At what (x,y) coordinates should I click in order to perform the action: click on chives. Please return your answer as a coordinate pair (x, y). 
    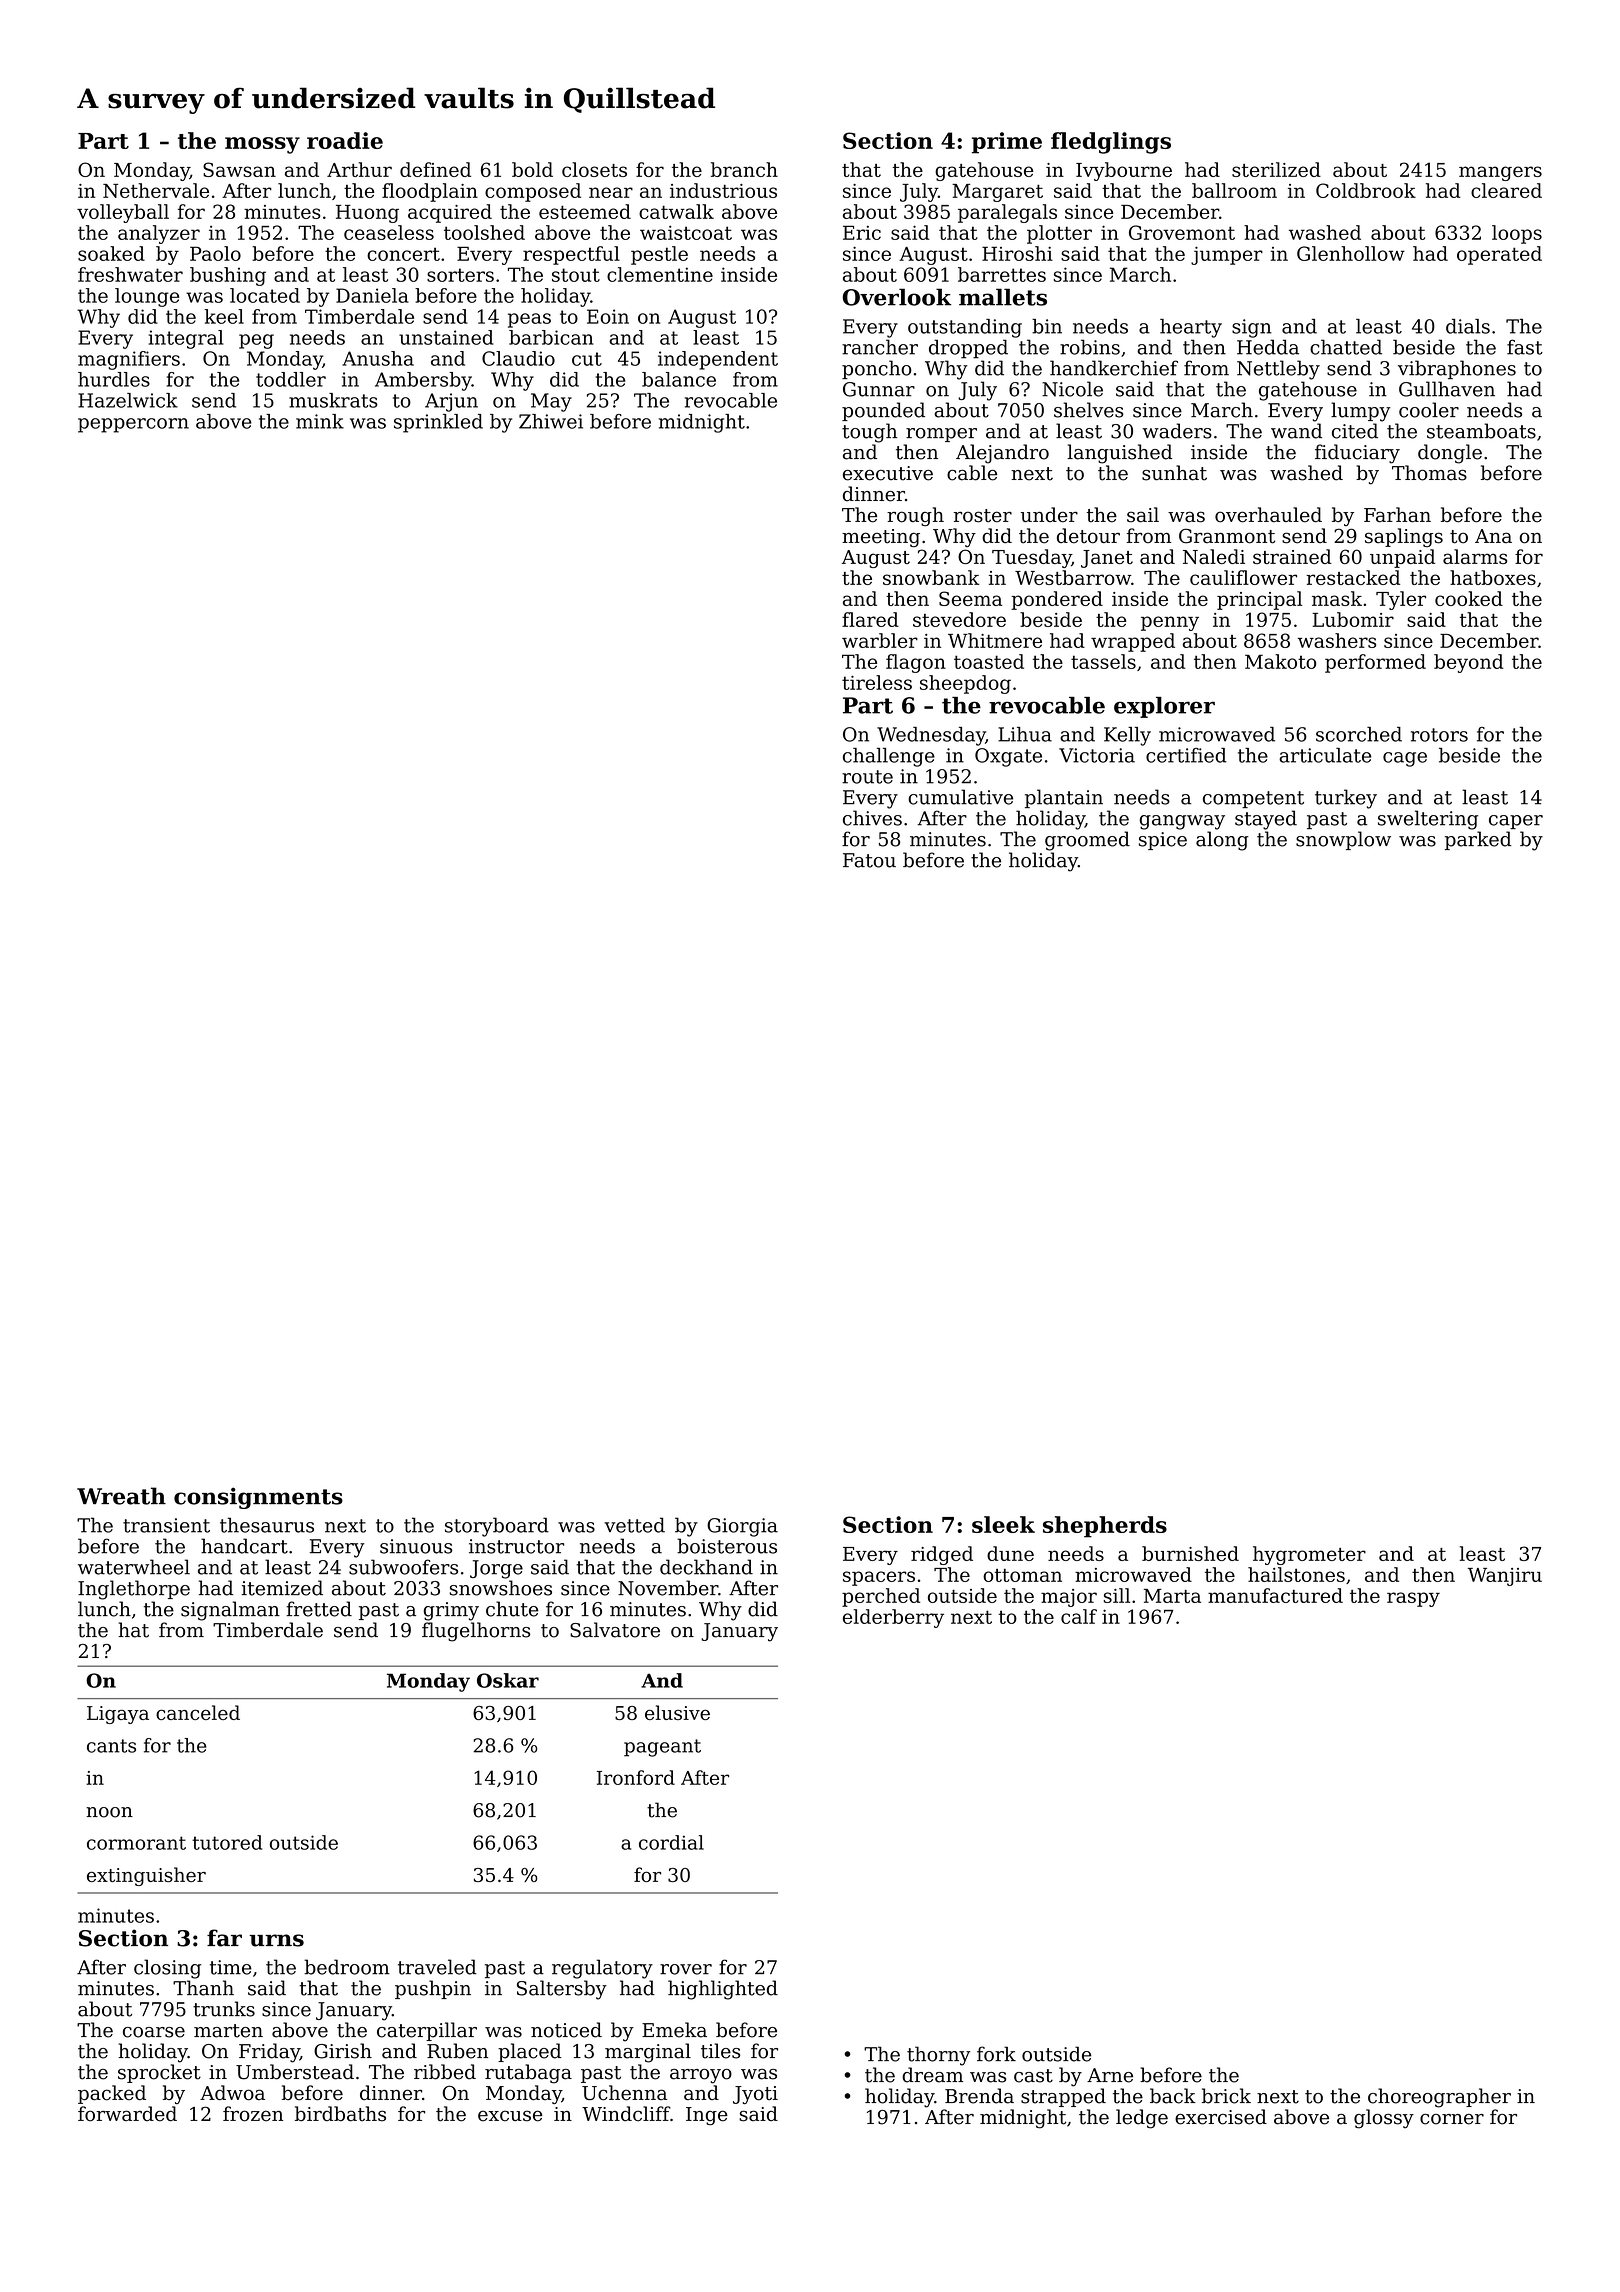
    Looking at the image, I should click on (872, 818).
